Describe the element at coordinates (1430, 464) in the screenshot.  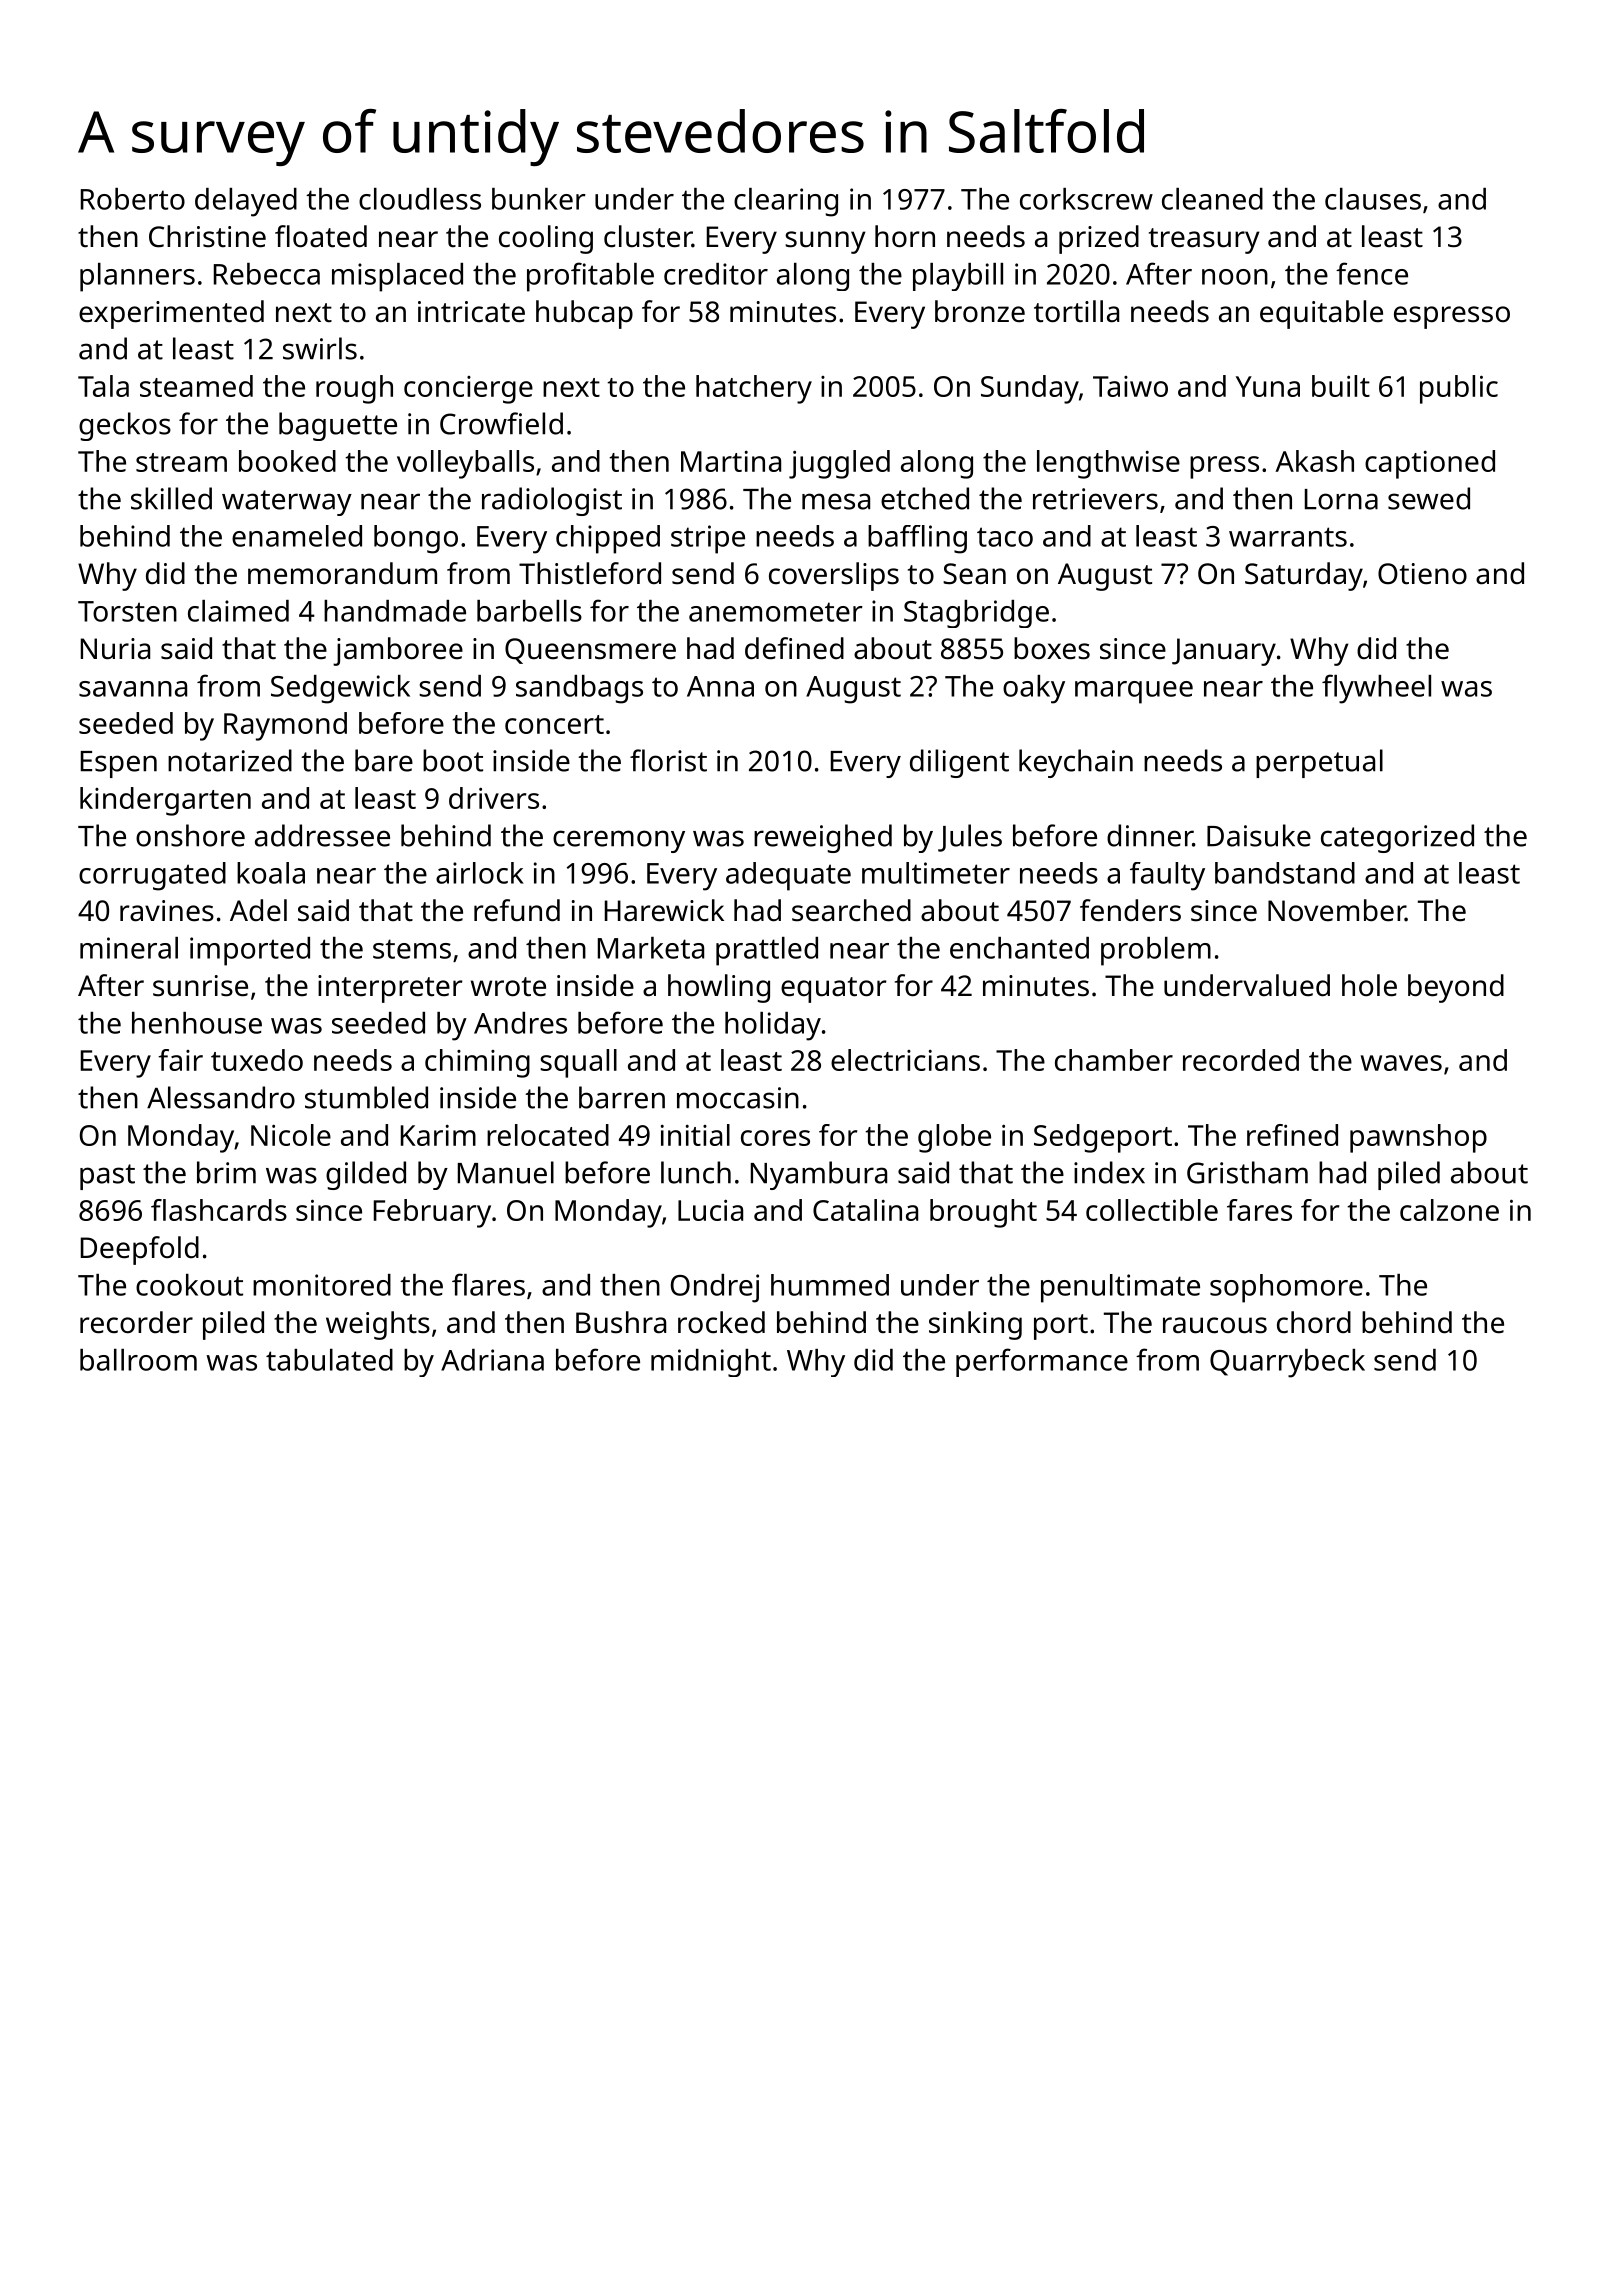
I see `captioned` at that location.
